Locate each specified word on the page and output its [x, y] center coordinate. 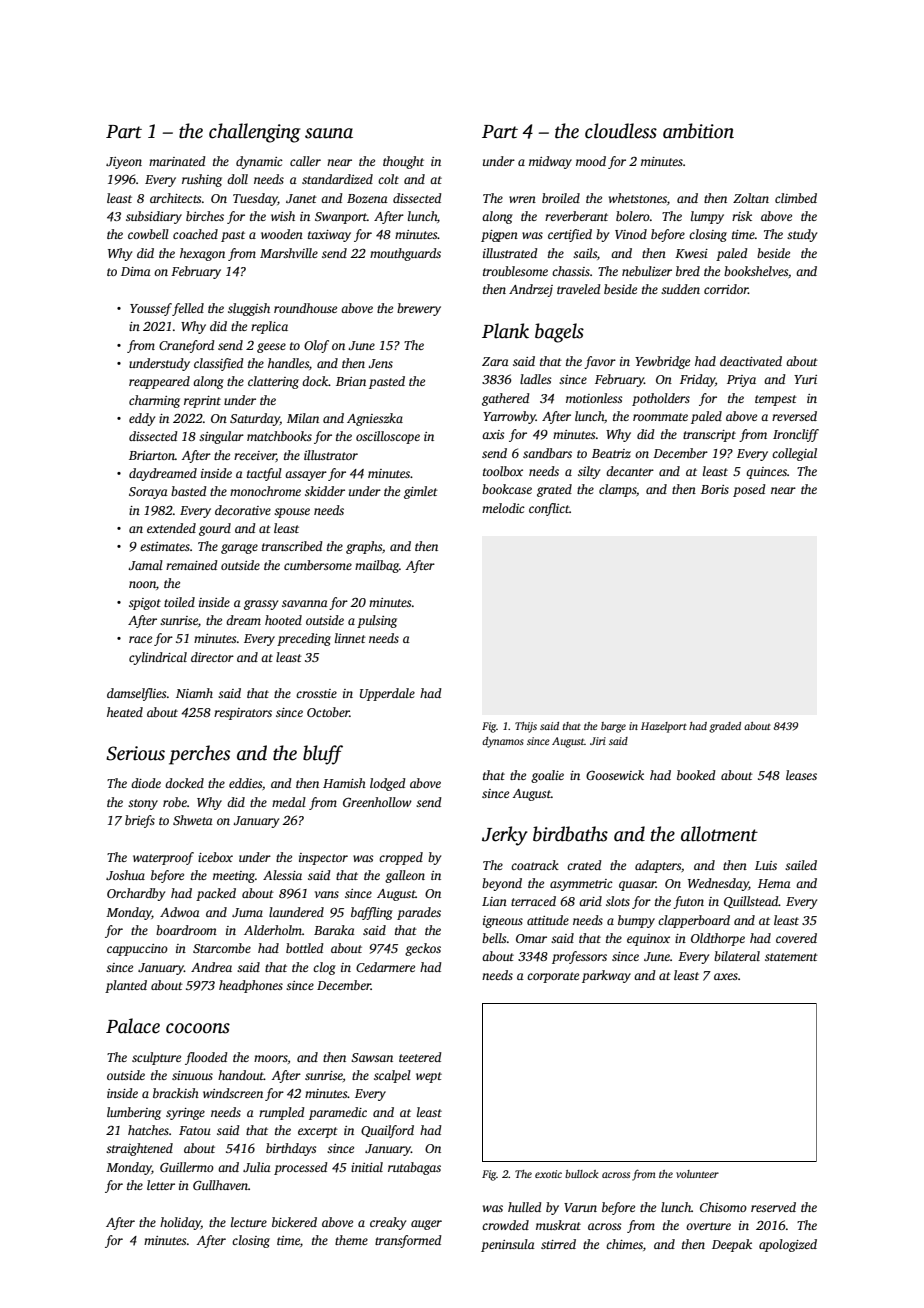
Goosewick [615, 775]
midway [550, 162]
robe [175, 802]
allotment [719, 834]
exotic [548, 1174]
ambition [698, 131]
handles [288, 363]
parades [419, 913]
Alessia [282, 875]
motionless [594, 398]
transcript [709, 436]
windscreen [233, 1093]
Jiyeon [124, 163]
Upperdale [387, 694]
